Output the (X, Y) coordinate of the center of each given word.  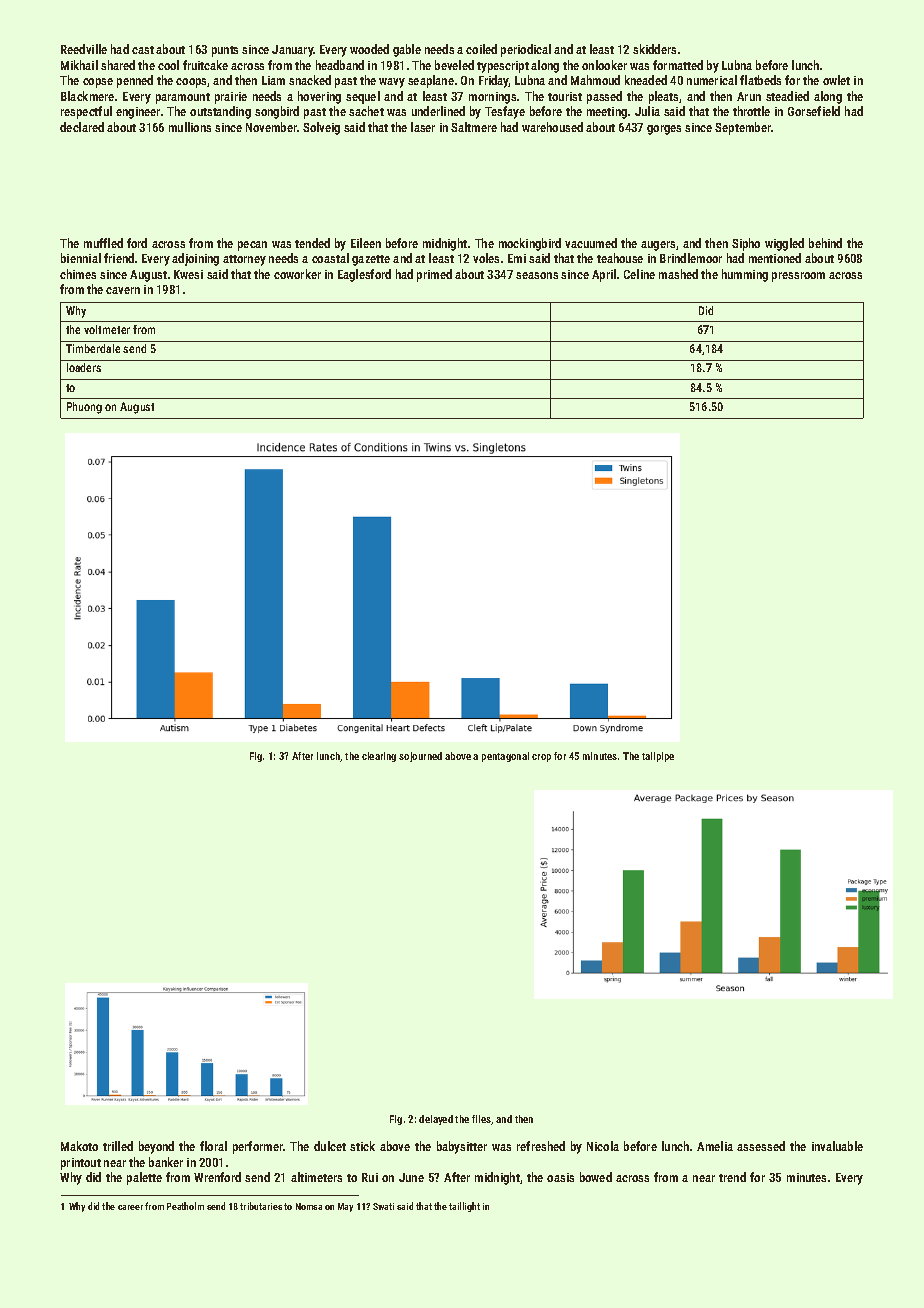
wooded (369, 49)
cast (143, 50)
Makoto (79, 1146)
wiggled (784, 244)
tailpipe (658, 757)
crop (541, 758)
